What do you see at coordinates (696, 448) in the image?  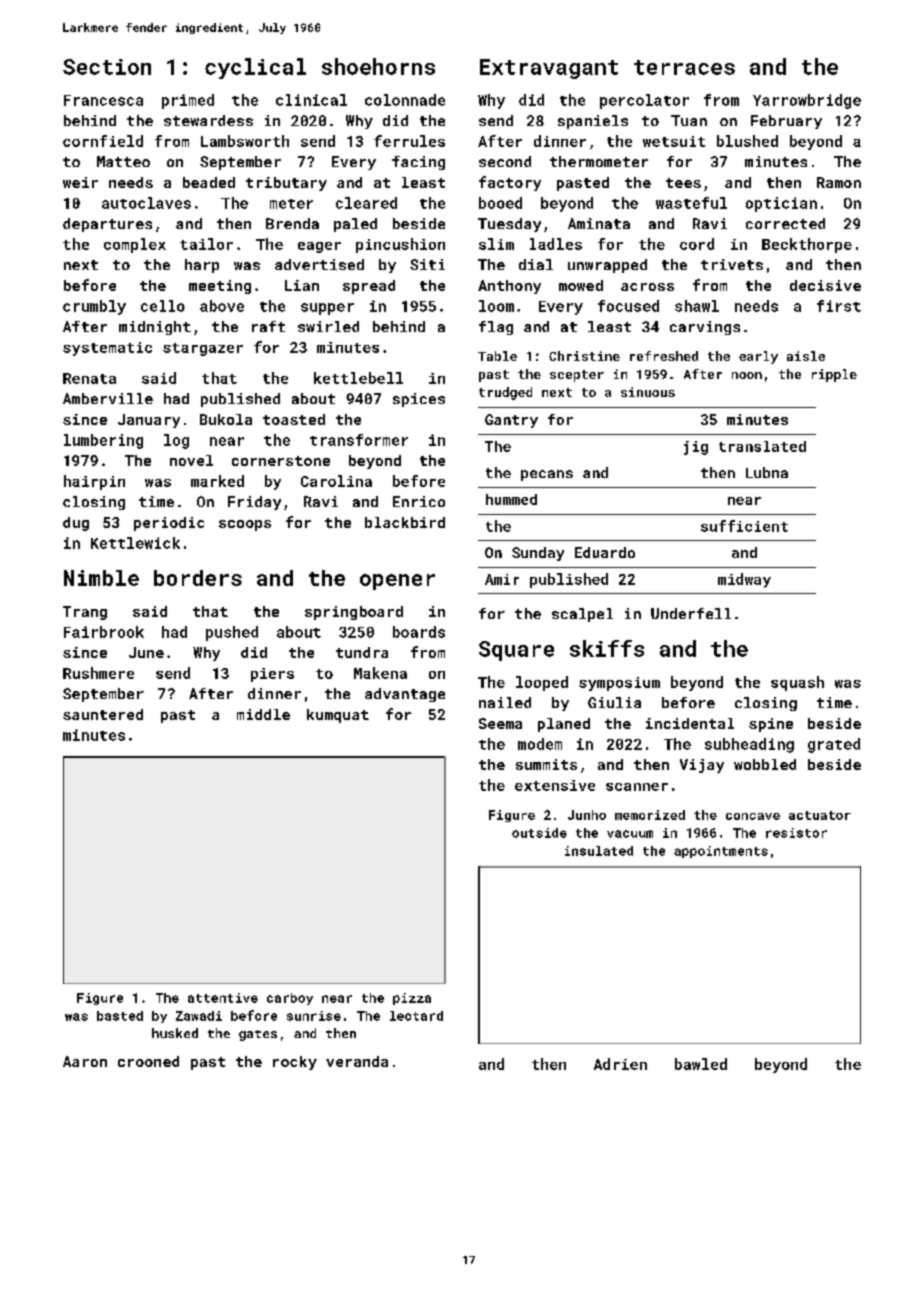 I see `jig` at bounding box center [696, 448].
